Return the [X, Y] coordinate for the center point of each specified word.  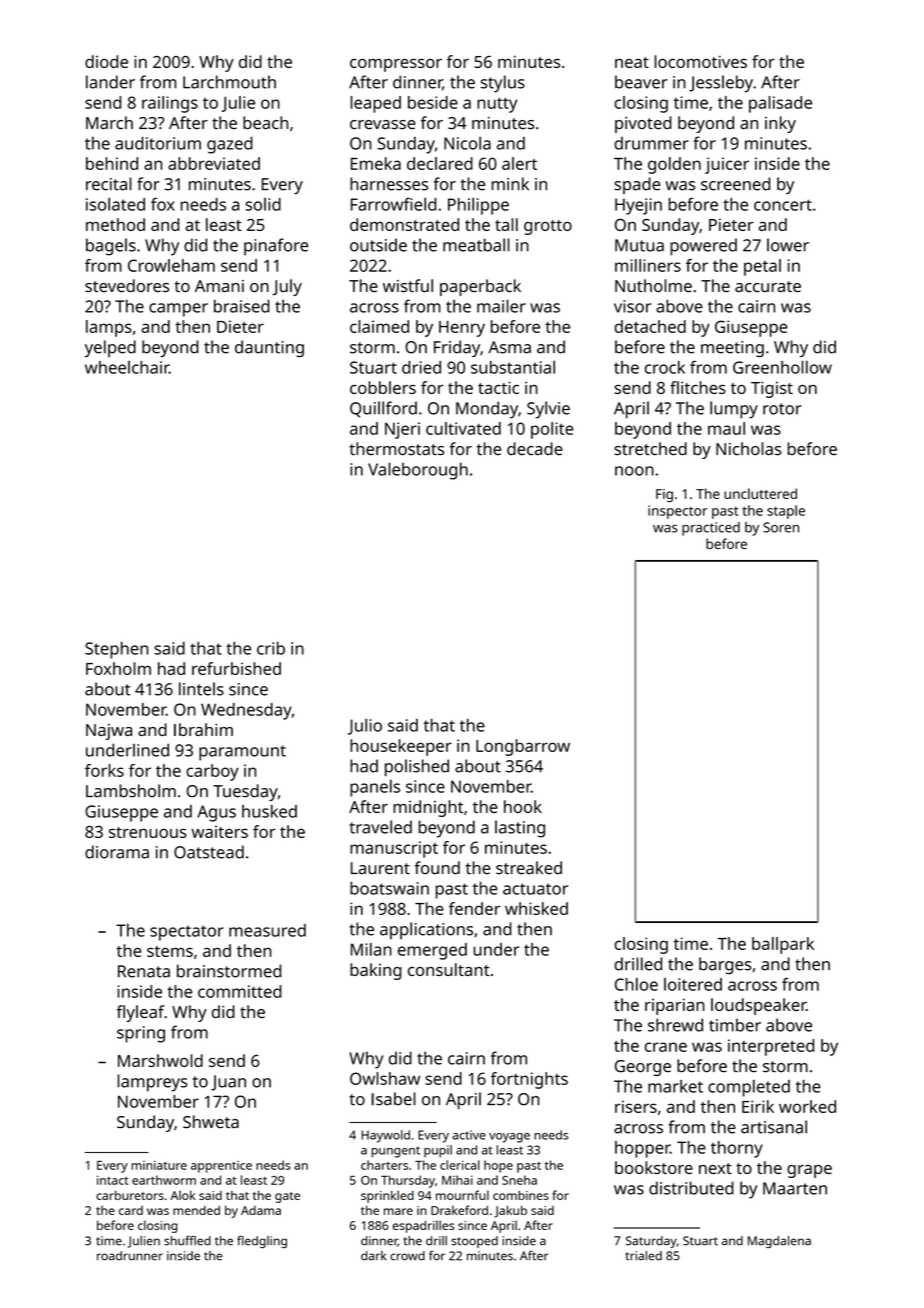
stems [170, 951]
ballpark [783, 945]
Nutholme [653, 285]
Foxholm [118, 668]
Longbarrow [523, 747]
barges [725, 965]
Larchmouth [229, 82]
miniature [159, 1165]
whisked [536, 908]
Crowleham [171, 265]
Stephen [116, 650]
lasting [520, 829]
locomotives [700, 61]
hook [523, 806]
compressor [396, 65]
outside [378, 245]
